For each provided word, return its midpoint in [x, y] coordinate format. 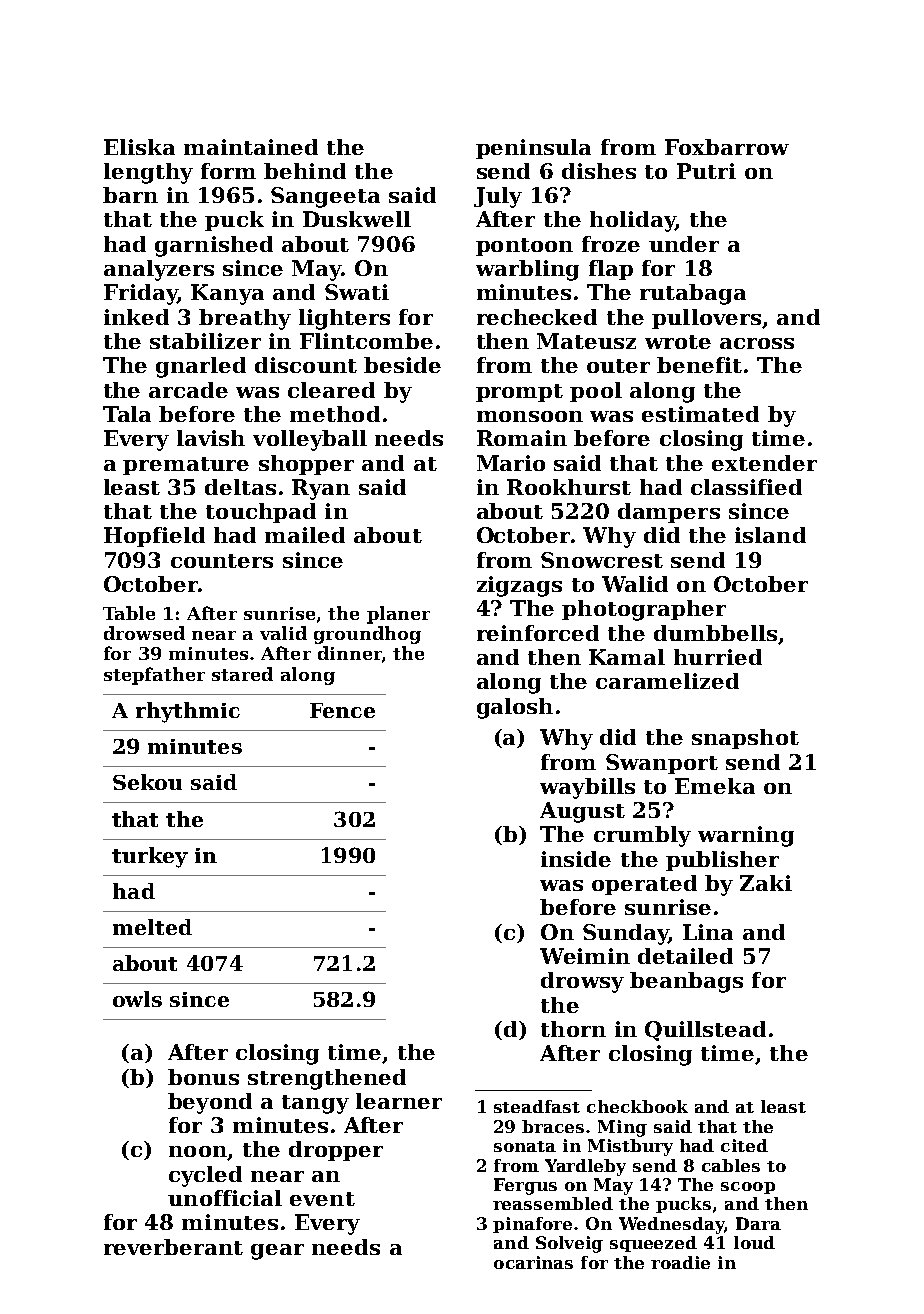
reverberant [173, 1247]
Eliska [139, 147]
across [757, 343]
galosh [515, 708]
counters [222, 561]
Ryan [321, 489]
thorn [573, 1029]
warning [746, 836]
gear [277, 1252]
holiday [632, 221]
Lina [708, 932]
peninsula [533, 149]
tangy [315, 1104]
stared [242, 674]
